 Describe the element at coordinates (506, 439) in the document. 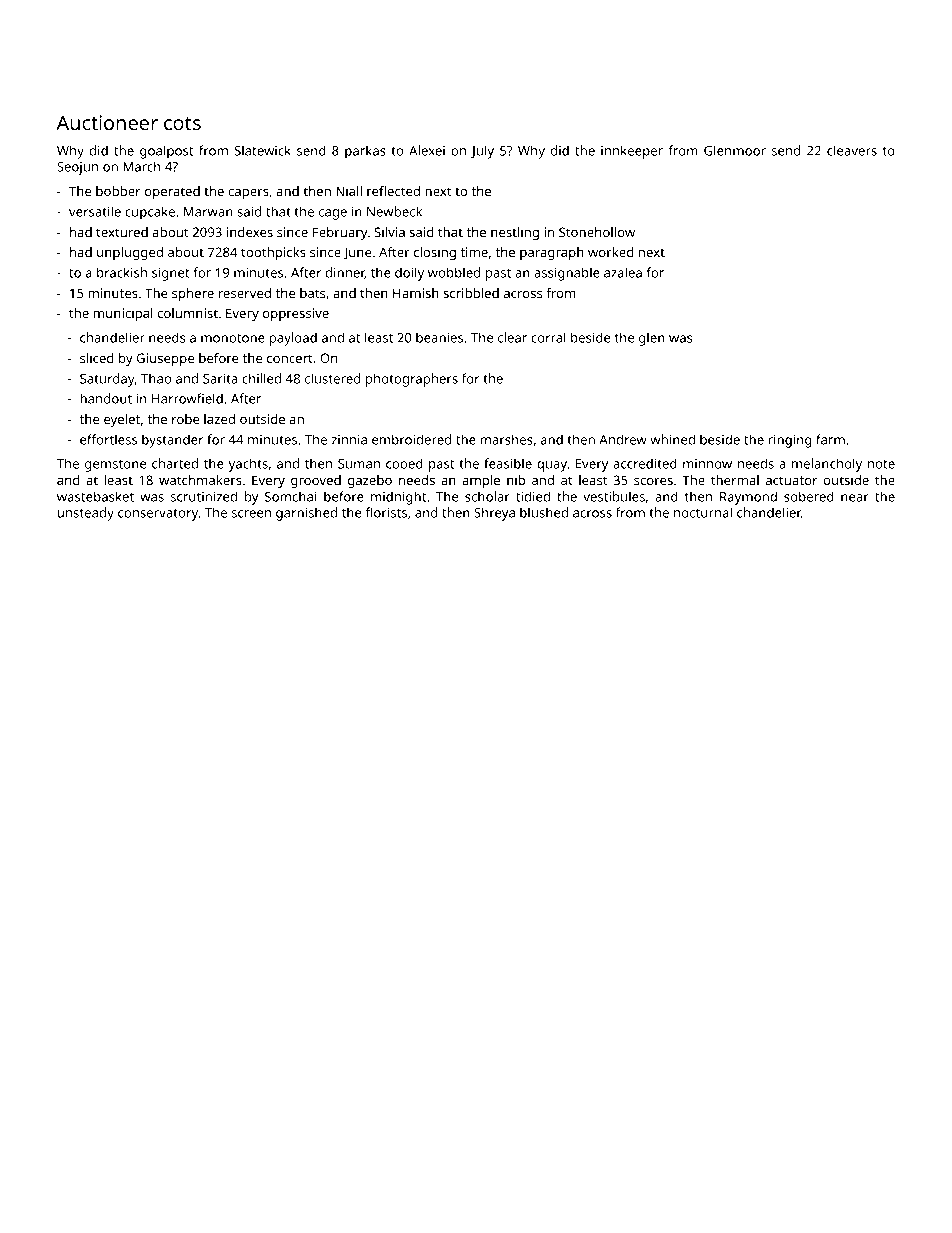

I see `marshes` at that location.
